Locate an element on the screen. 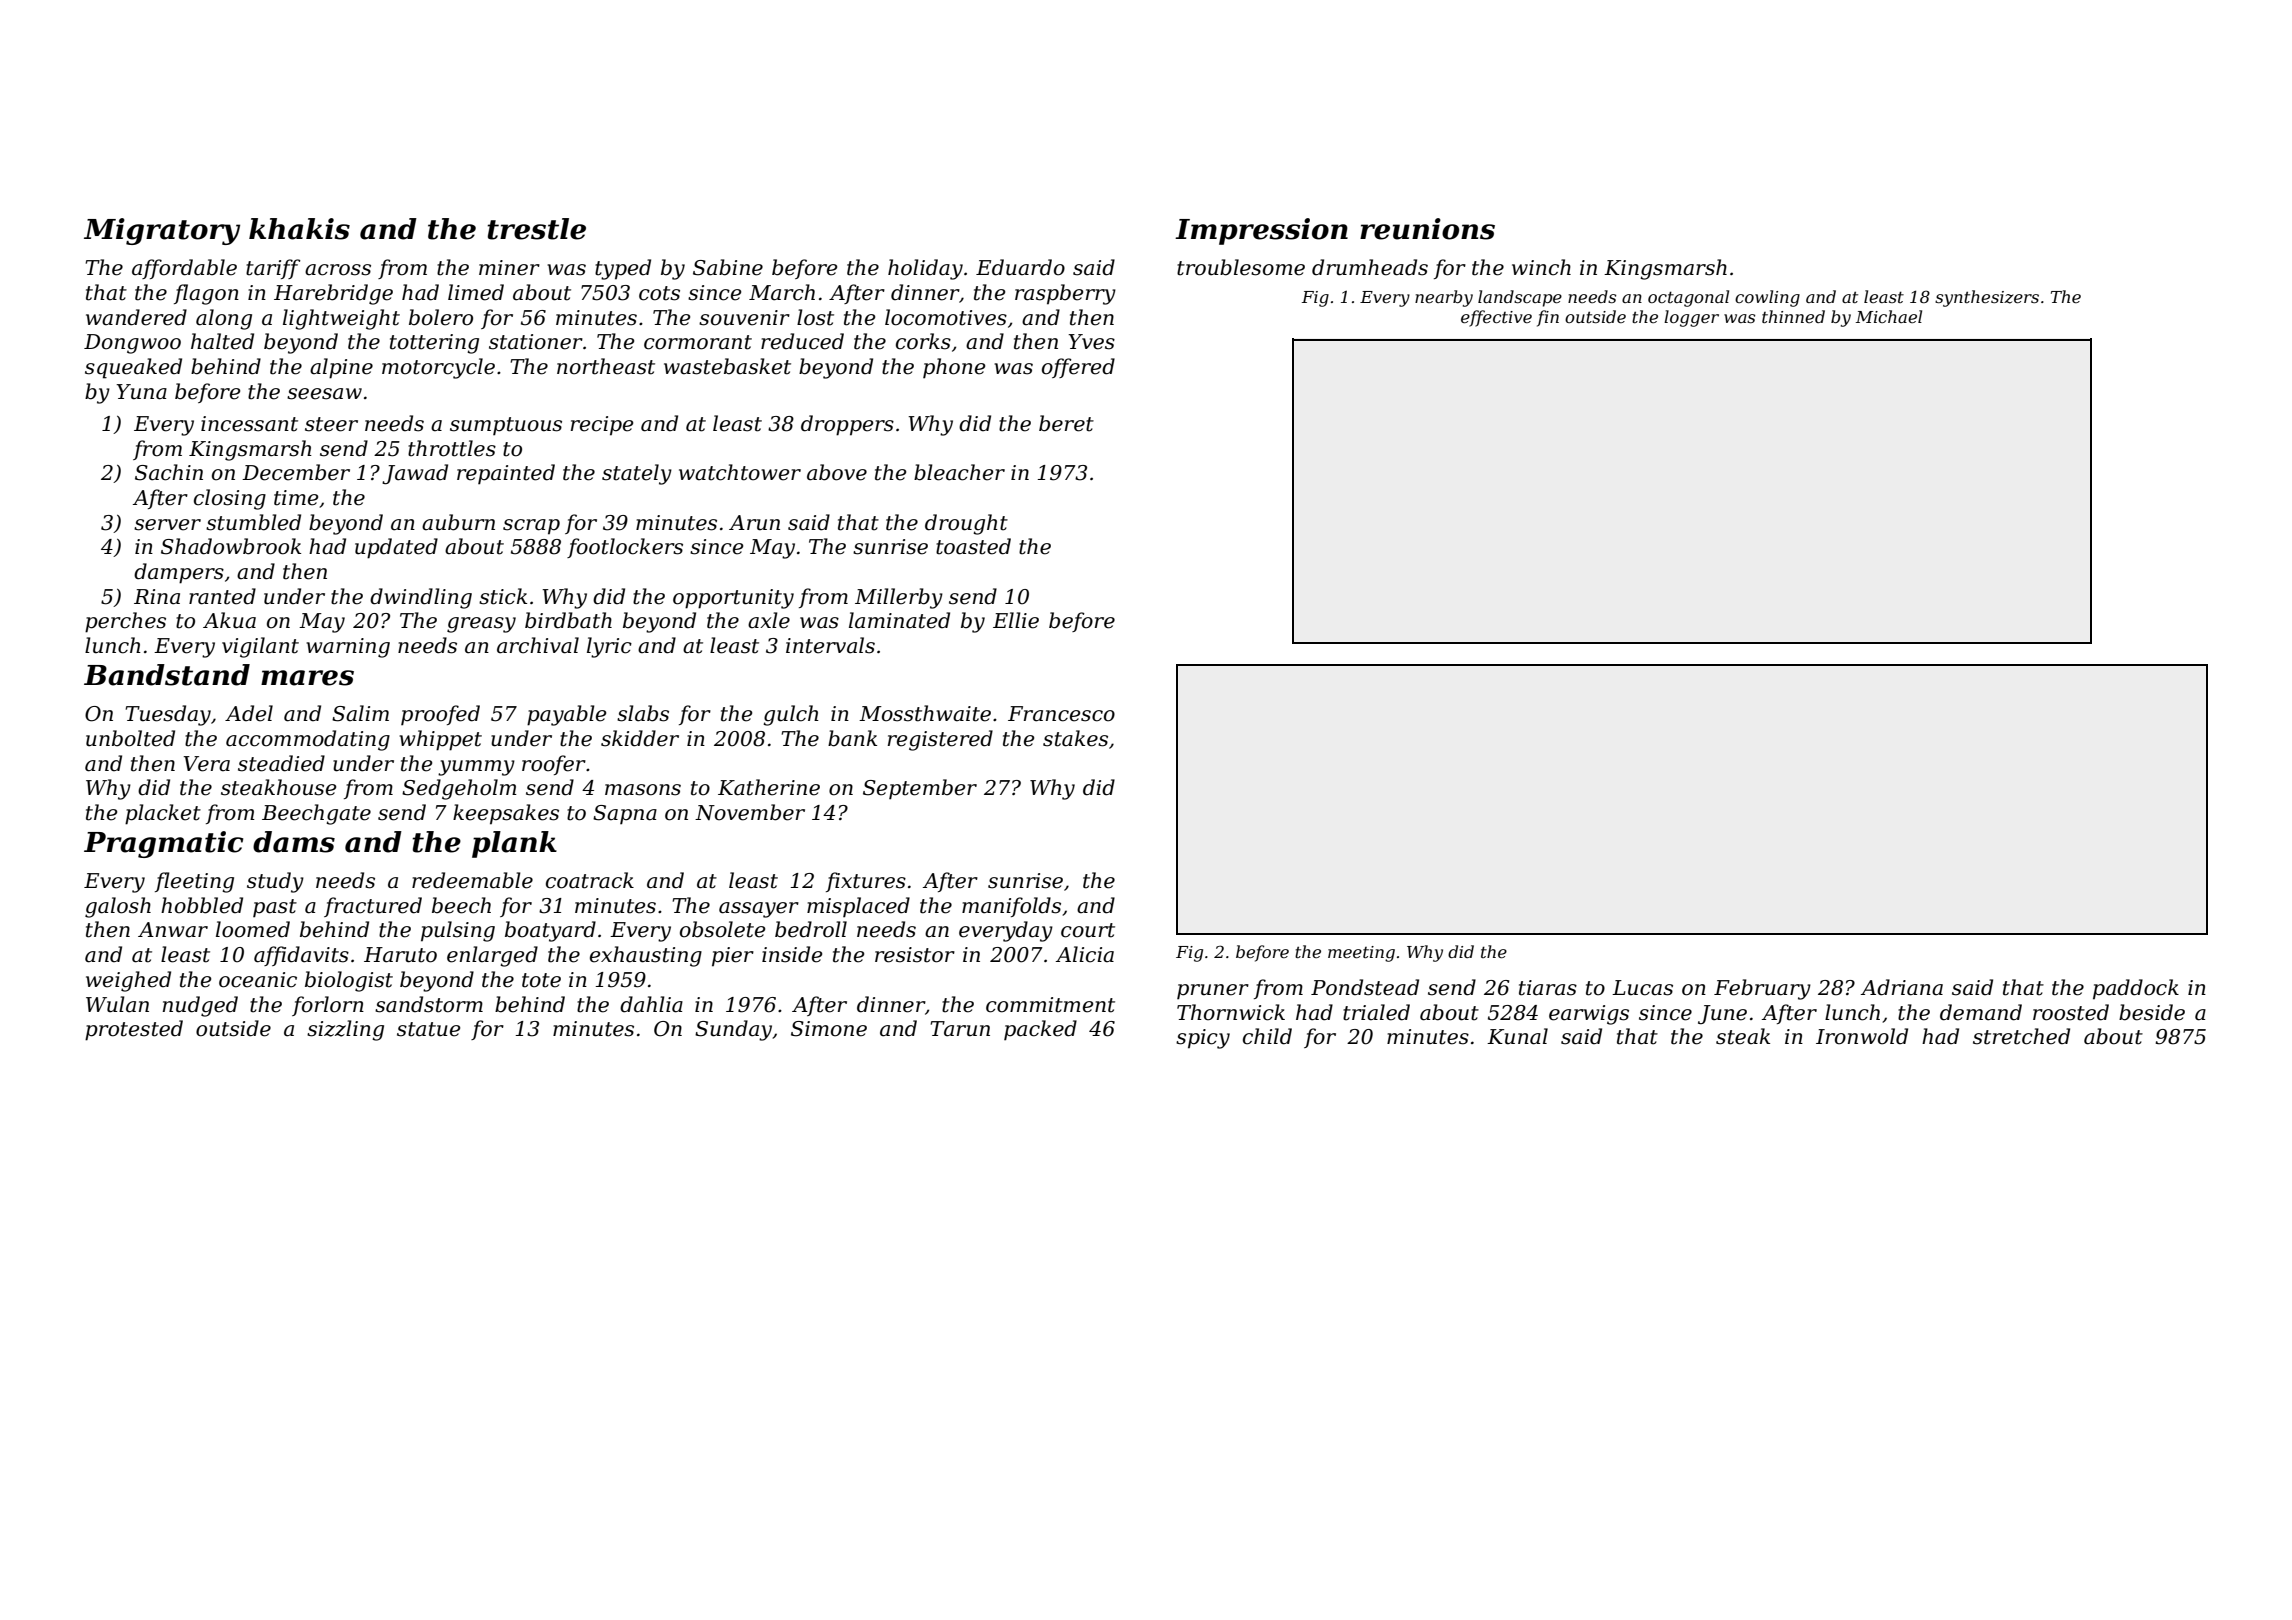  nearby is located at coordinates (1444, 298).
